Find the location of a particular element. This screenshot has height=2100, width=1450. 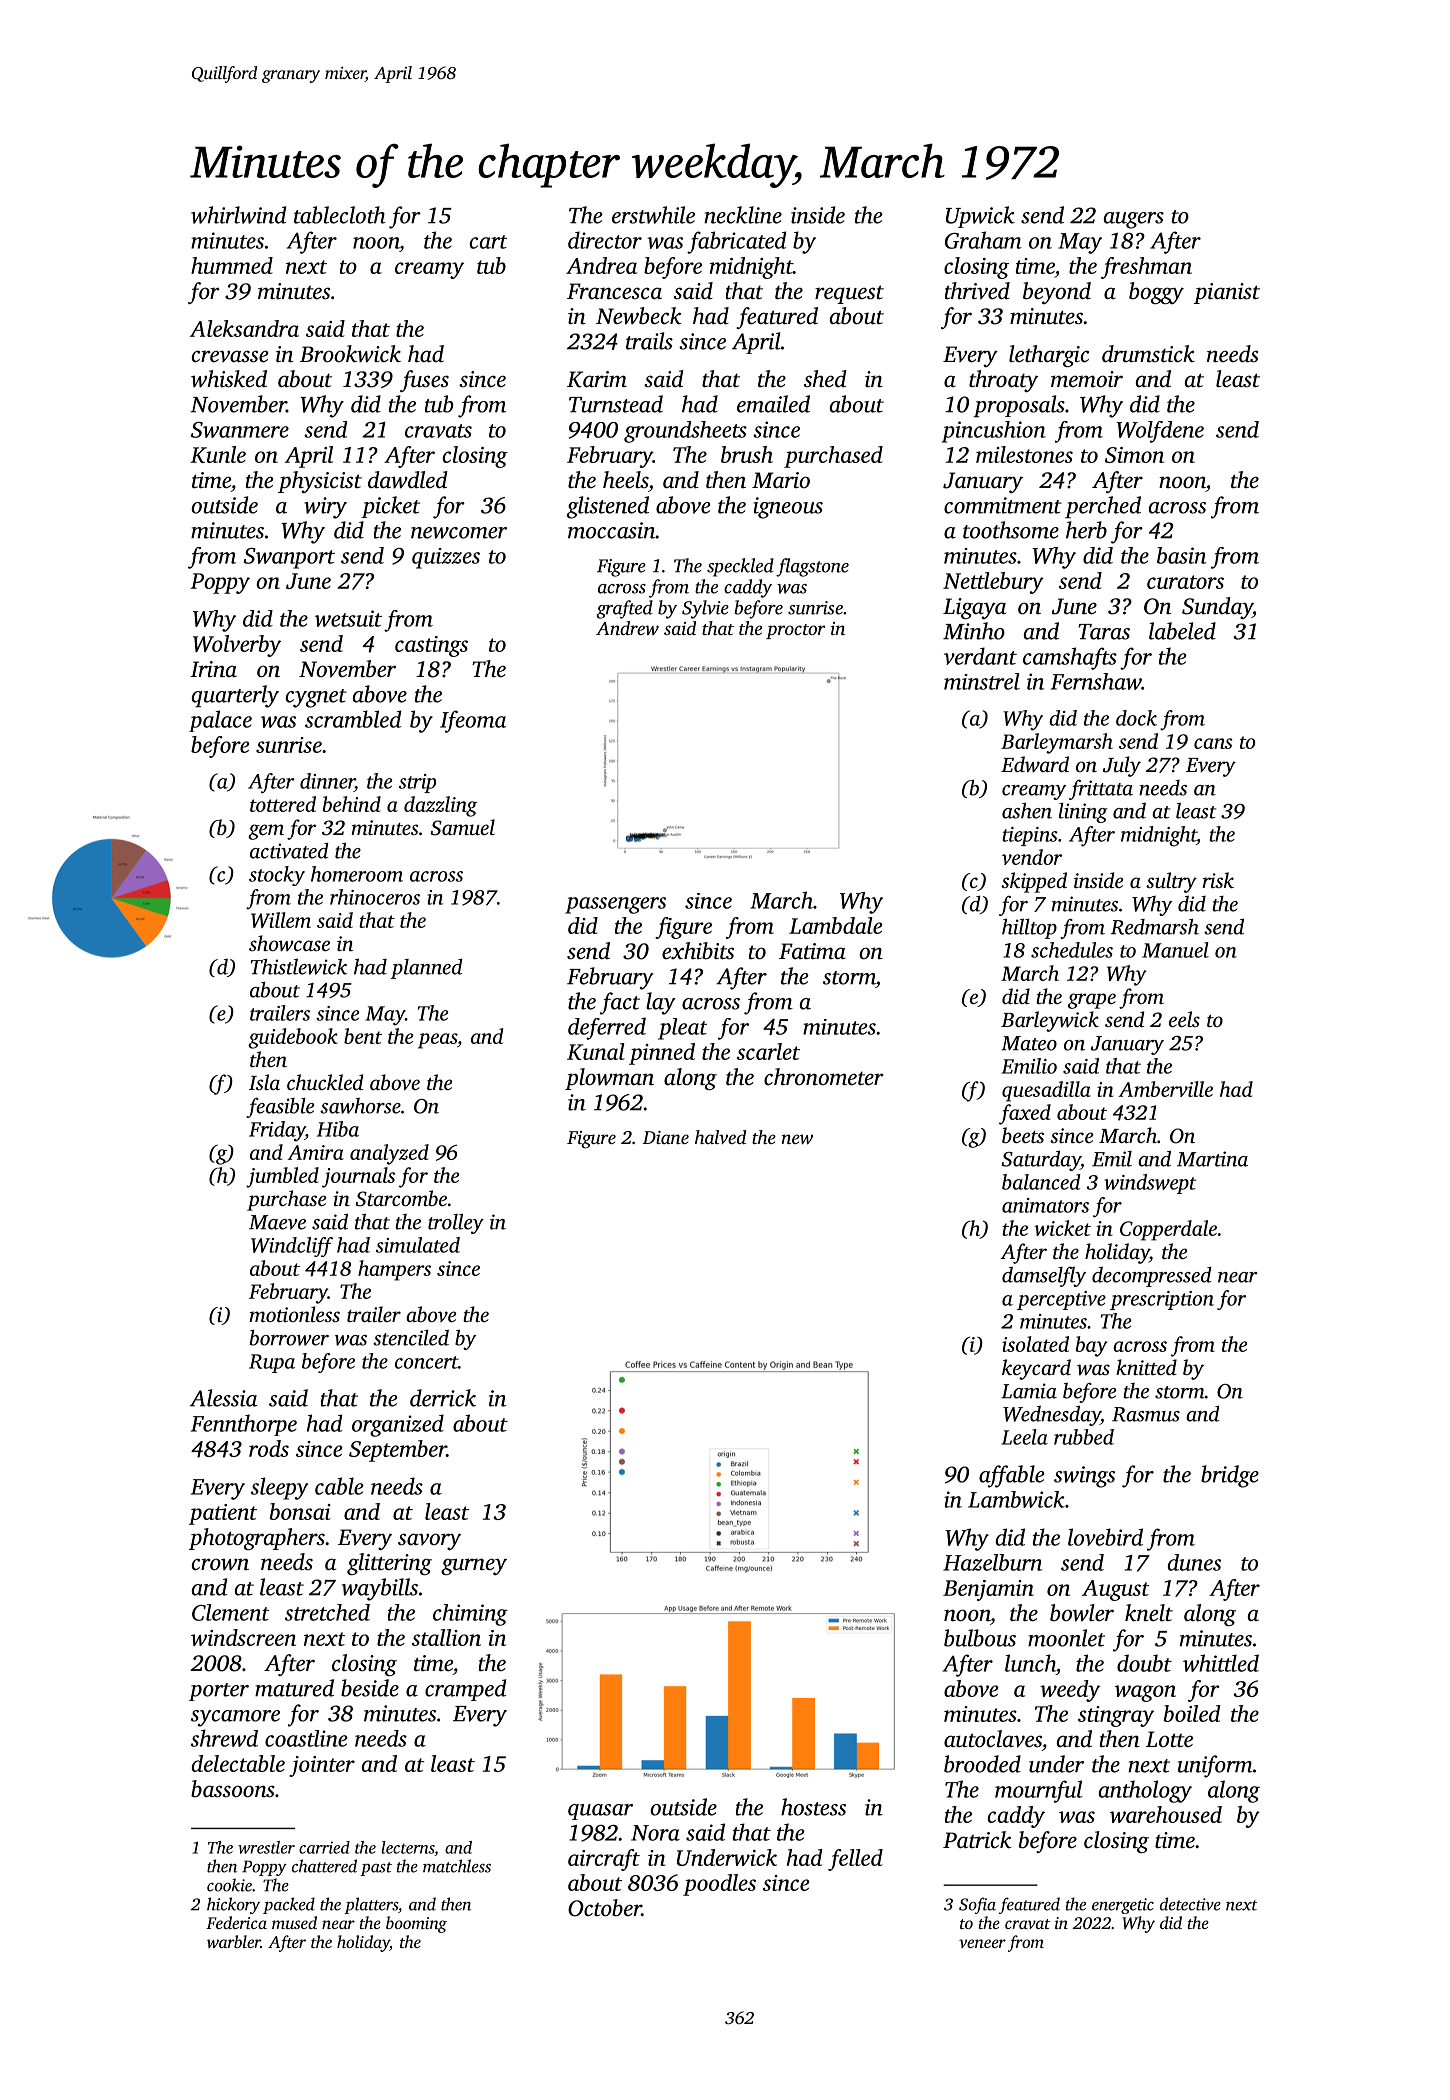

cans is located at coordinates (1213, 743).
